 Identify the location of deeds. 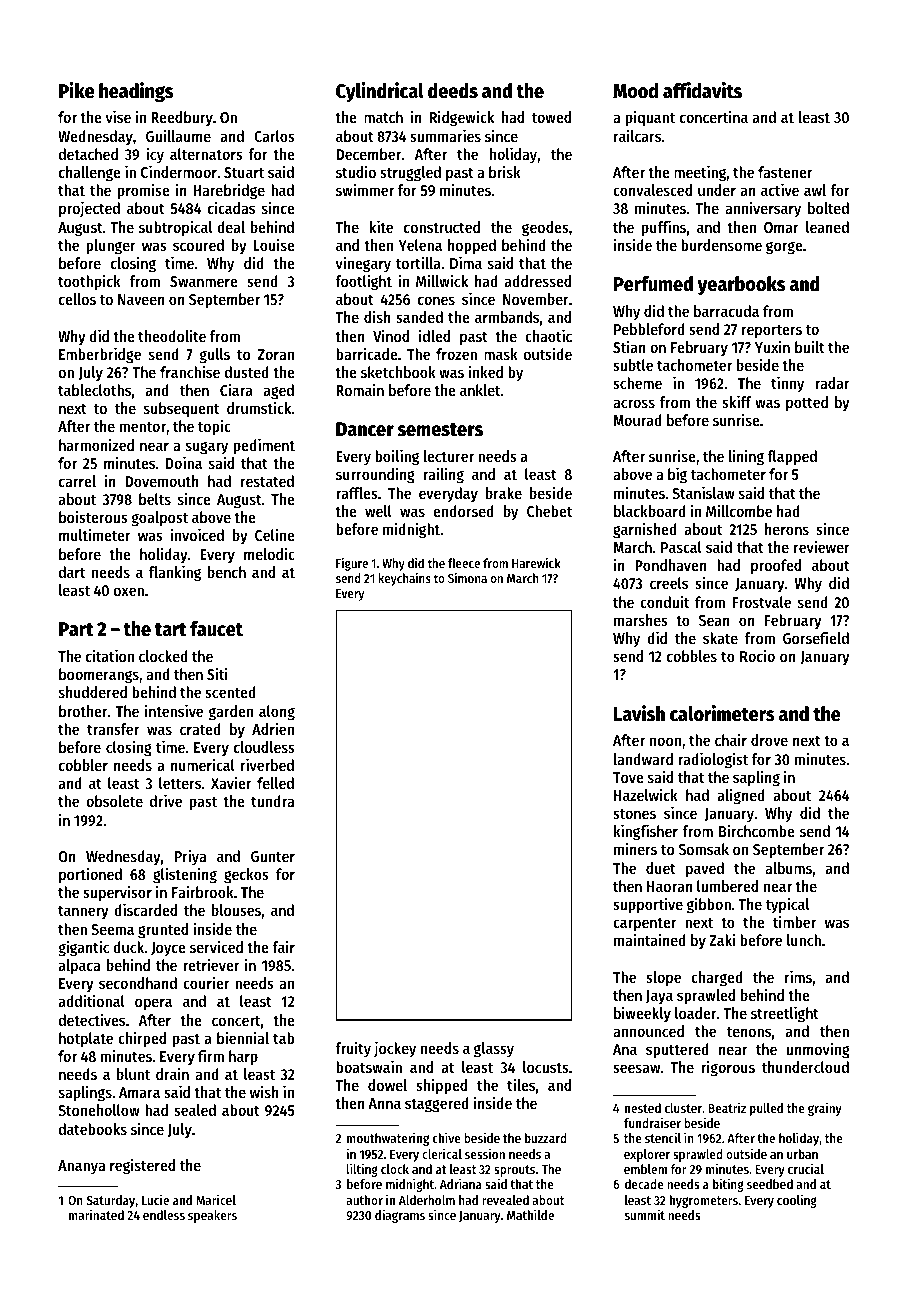
(453, 91).
